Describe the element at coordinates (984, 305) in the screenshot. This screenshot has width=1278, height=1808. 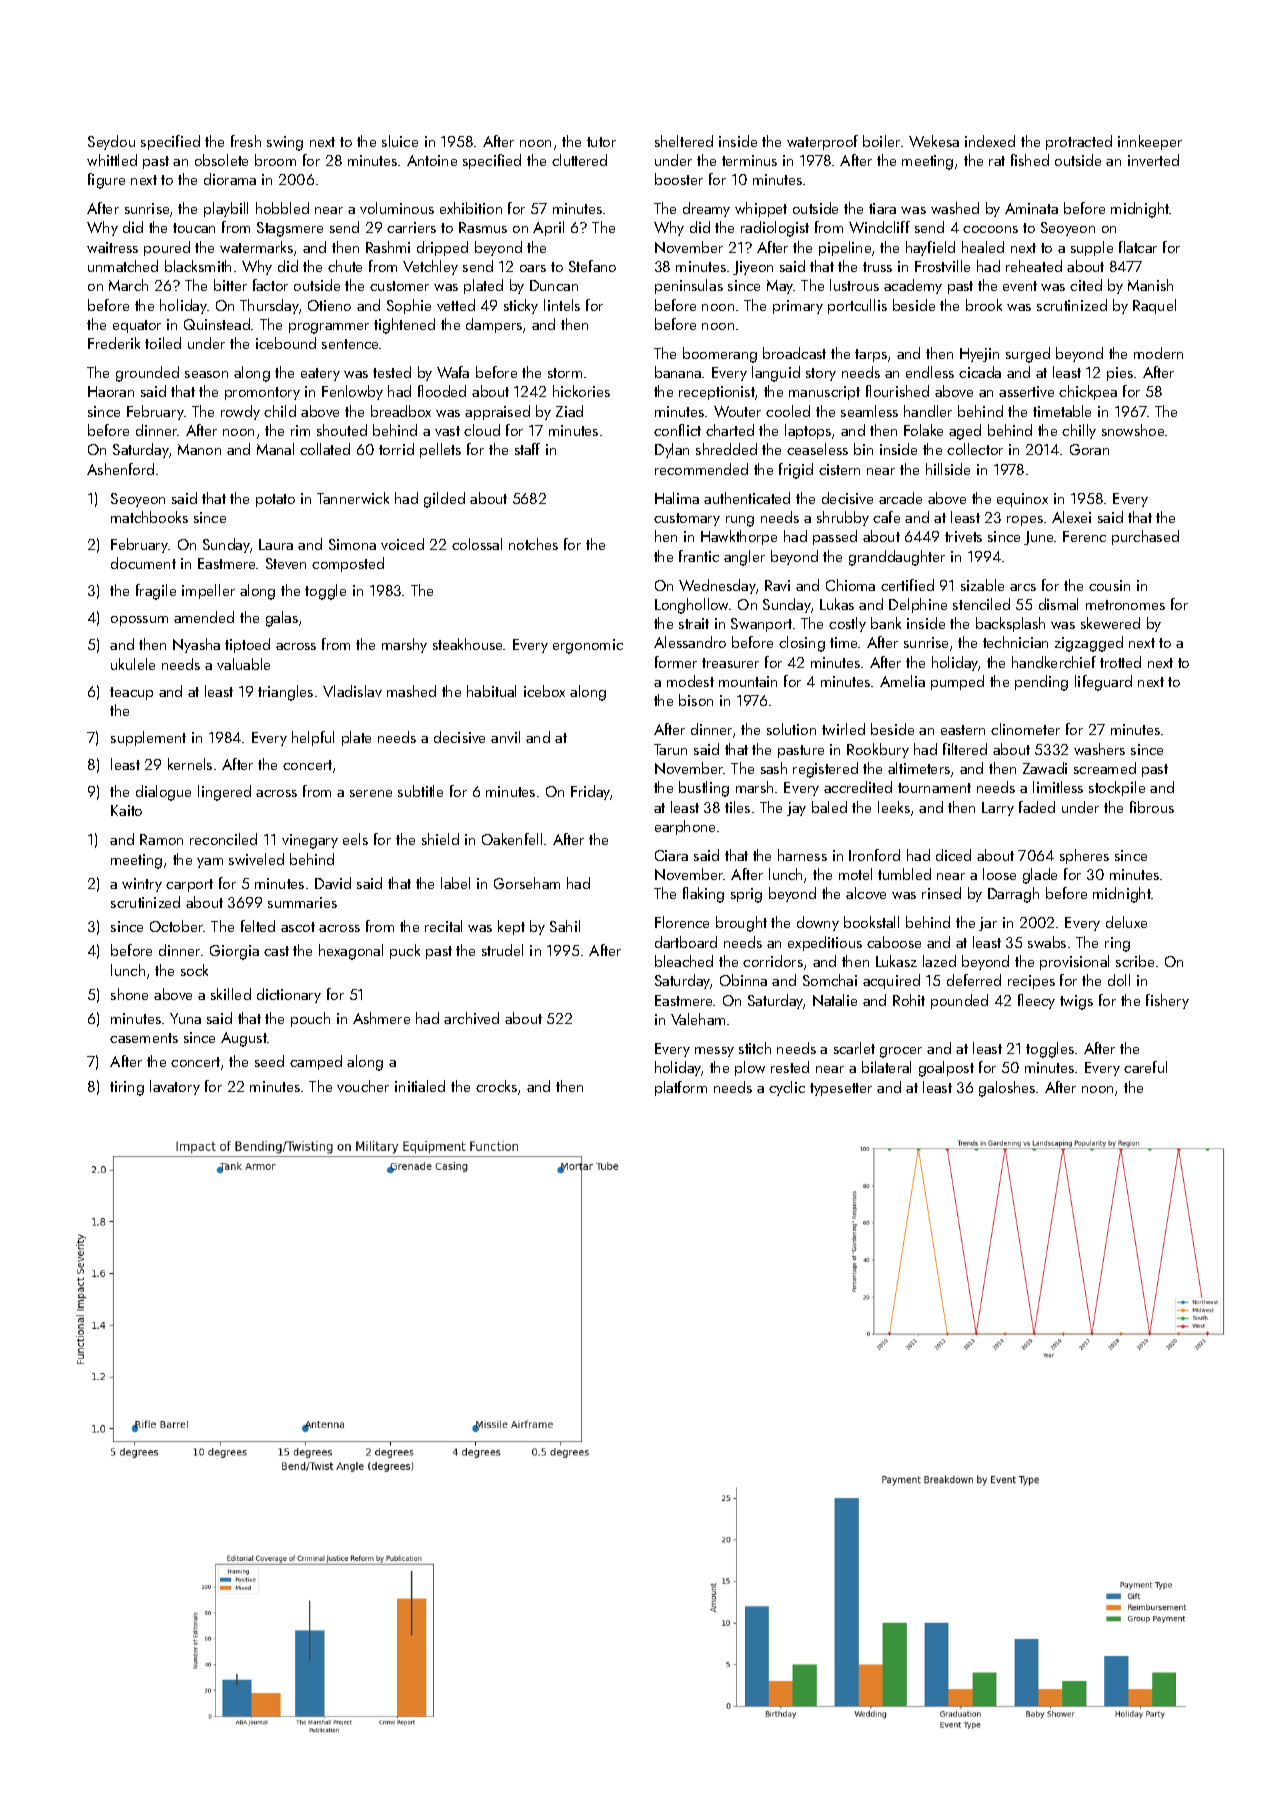
I see `brook` at that location.
